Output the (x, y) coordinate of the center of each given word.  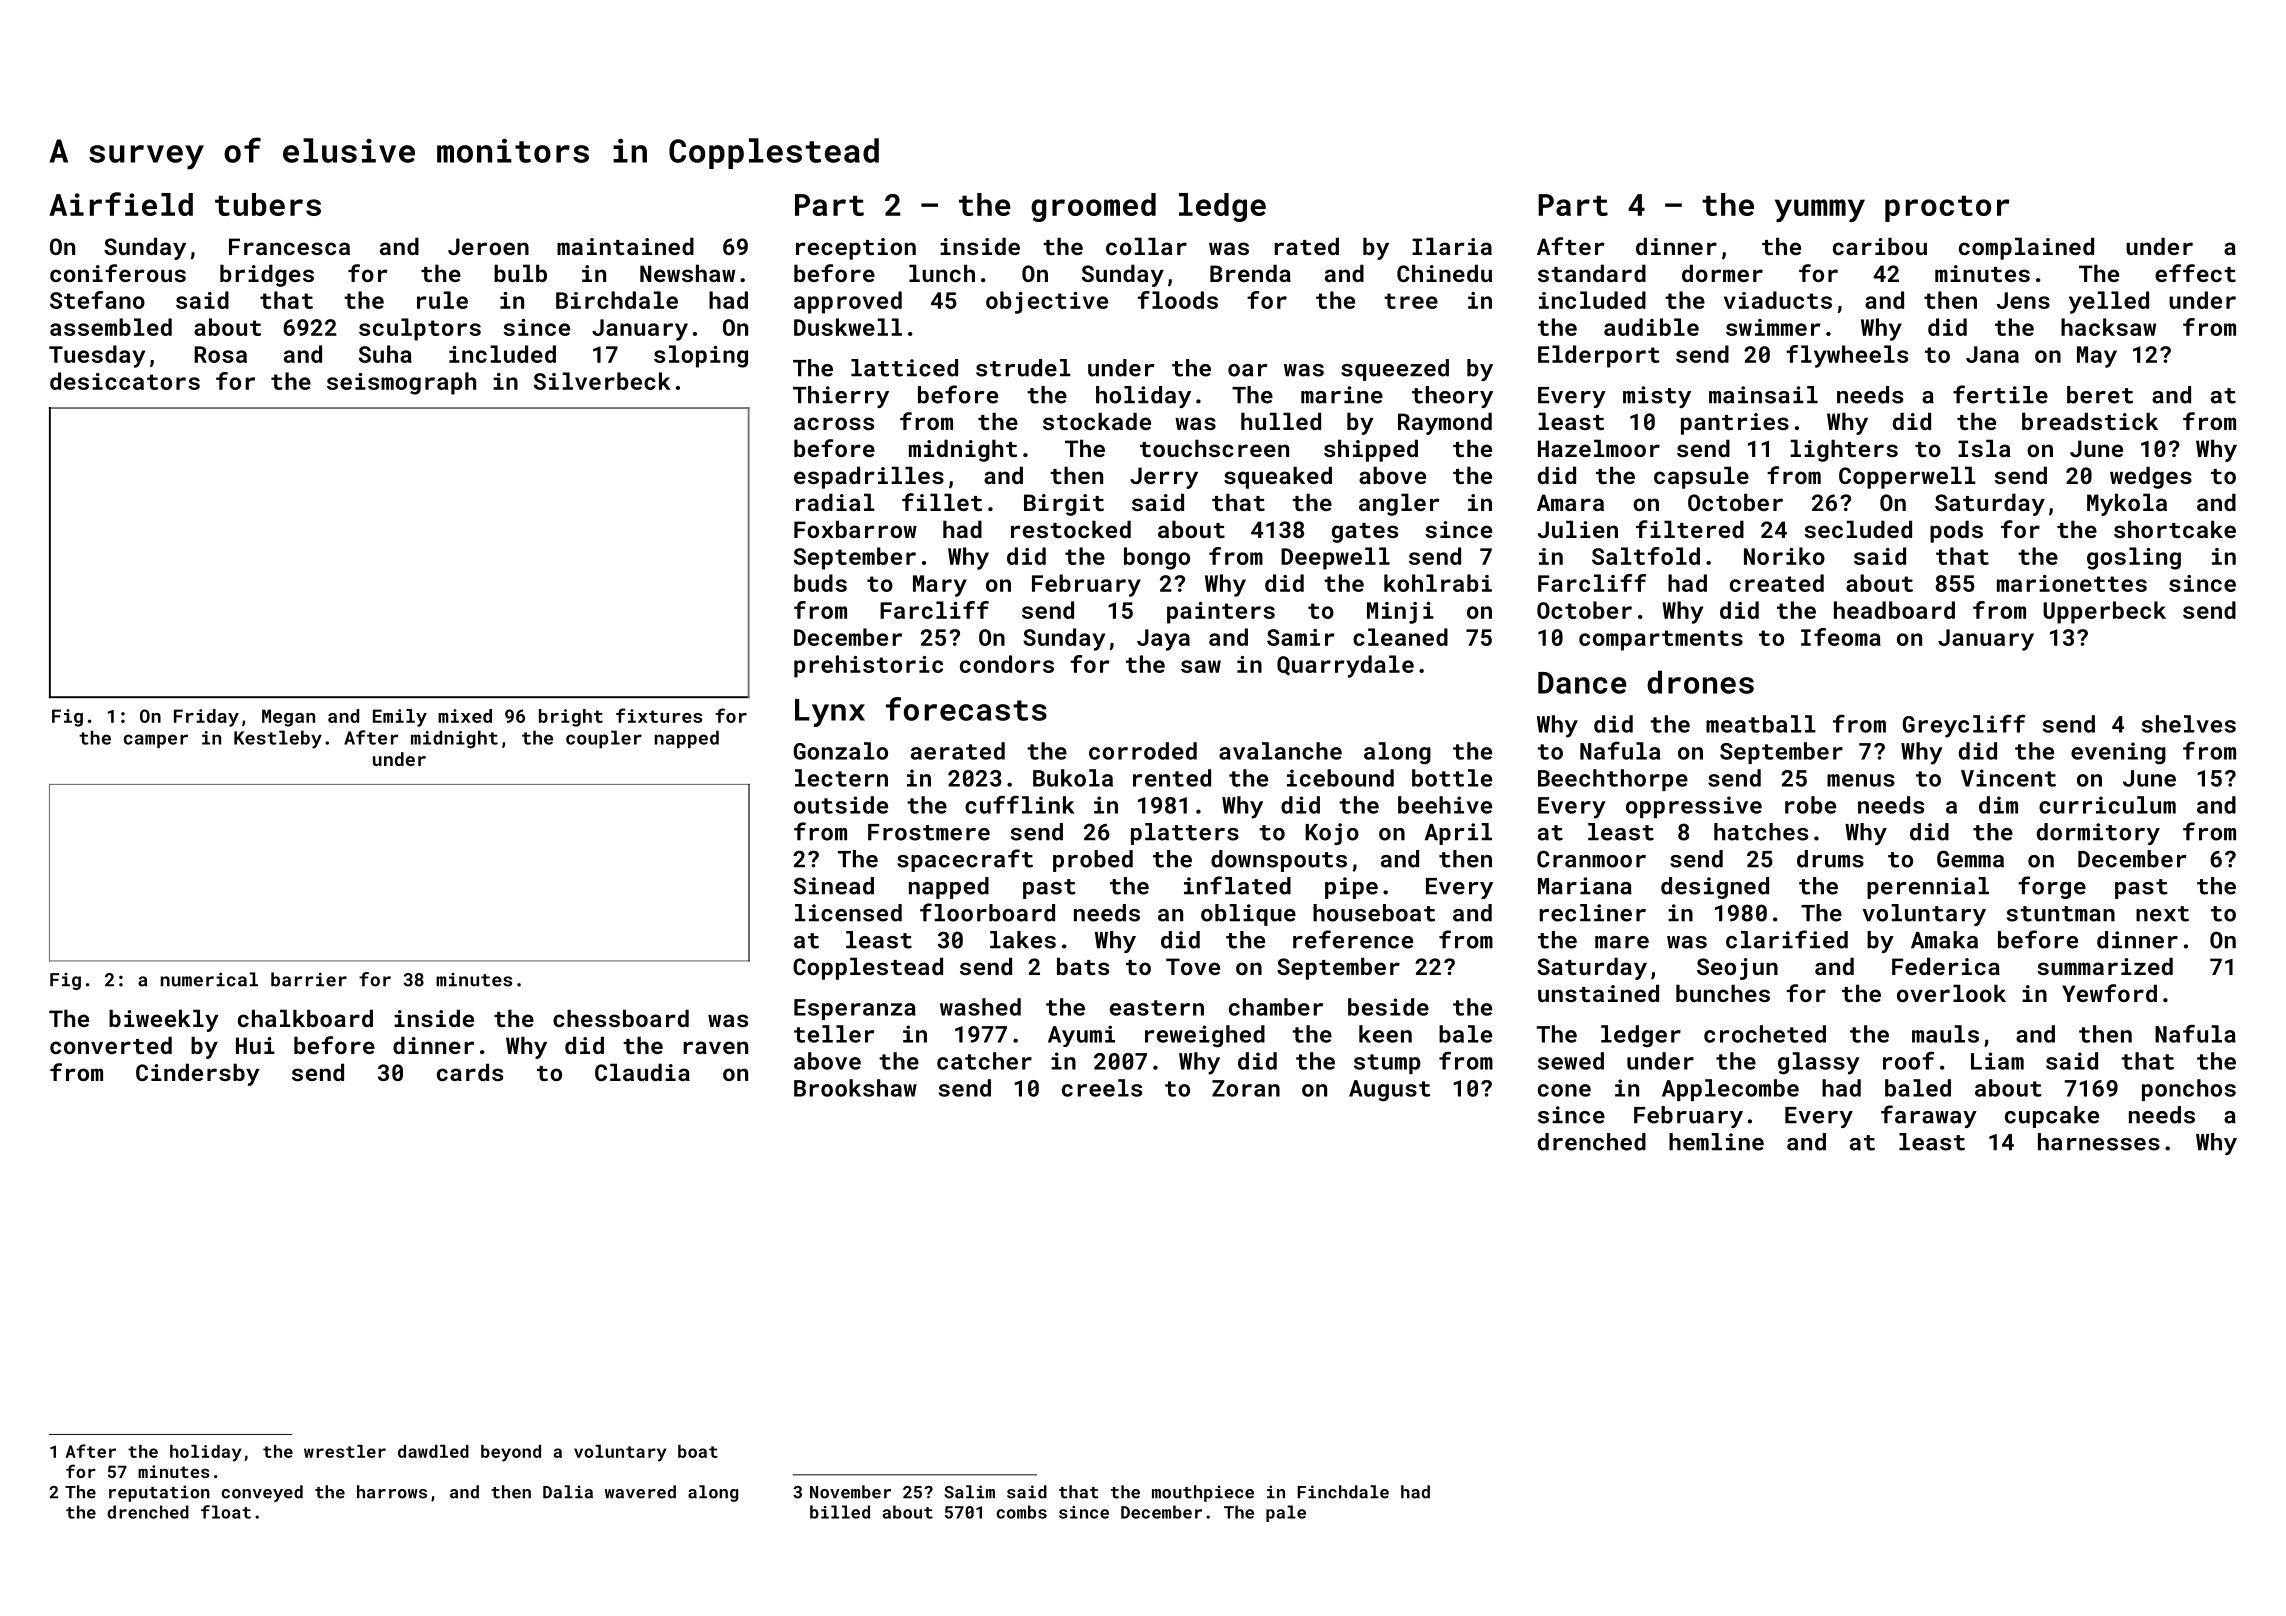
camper (156, 741)
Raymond (1445, 423)
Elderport (1599, 356)
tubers (268, 204)
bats (1083, 966)
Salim (969, 1492)
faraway (1929, 1116)
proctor (1947, 209)
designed (1715, 888)
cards (470, 1072)
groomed (1093, 207)
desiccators (125, 381)
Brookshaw (855, 1088)
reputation (159, 1493)
